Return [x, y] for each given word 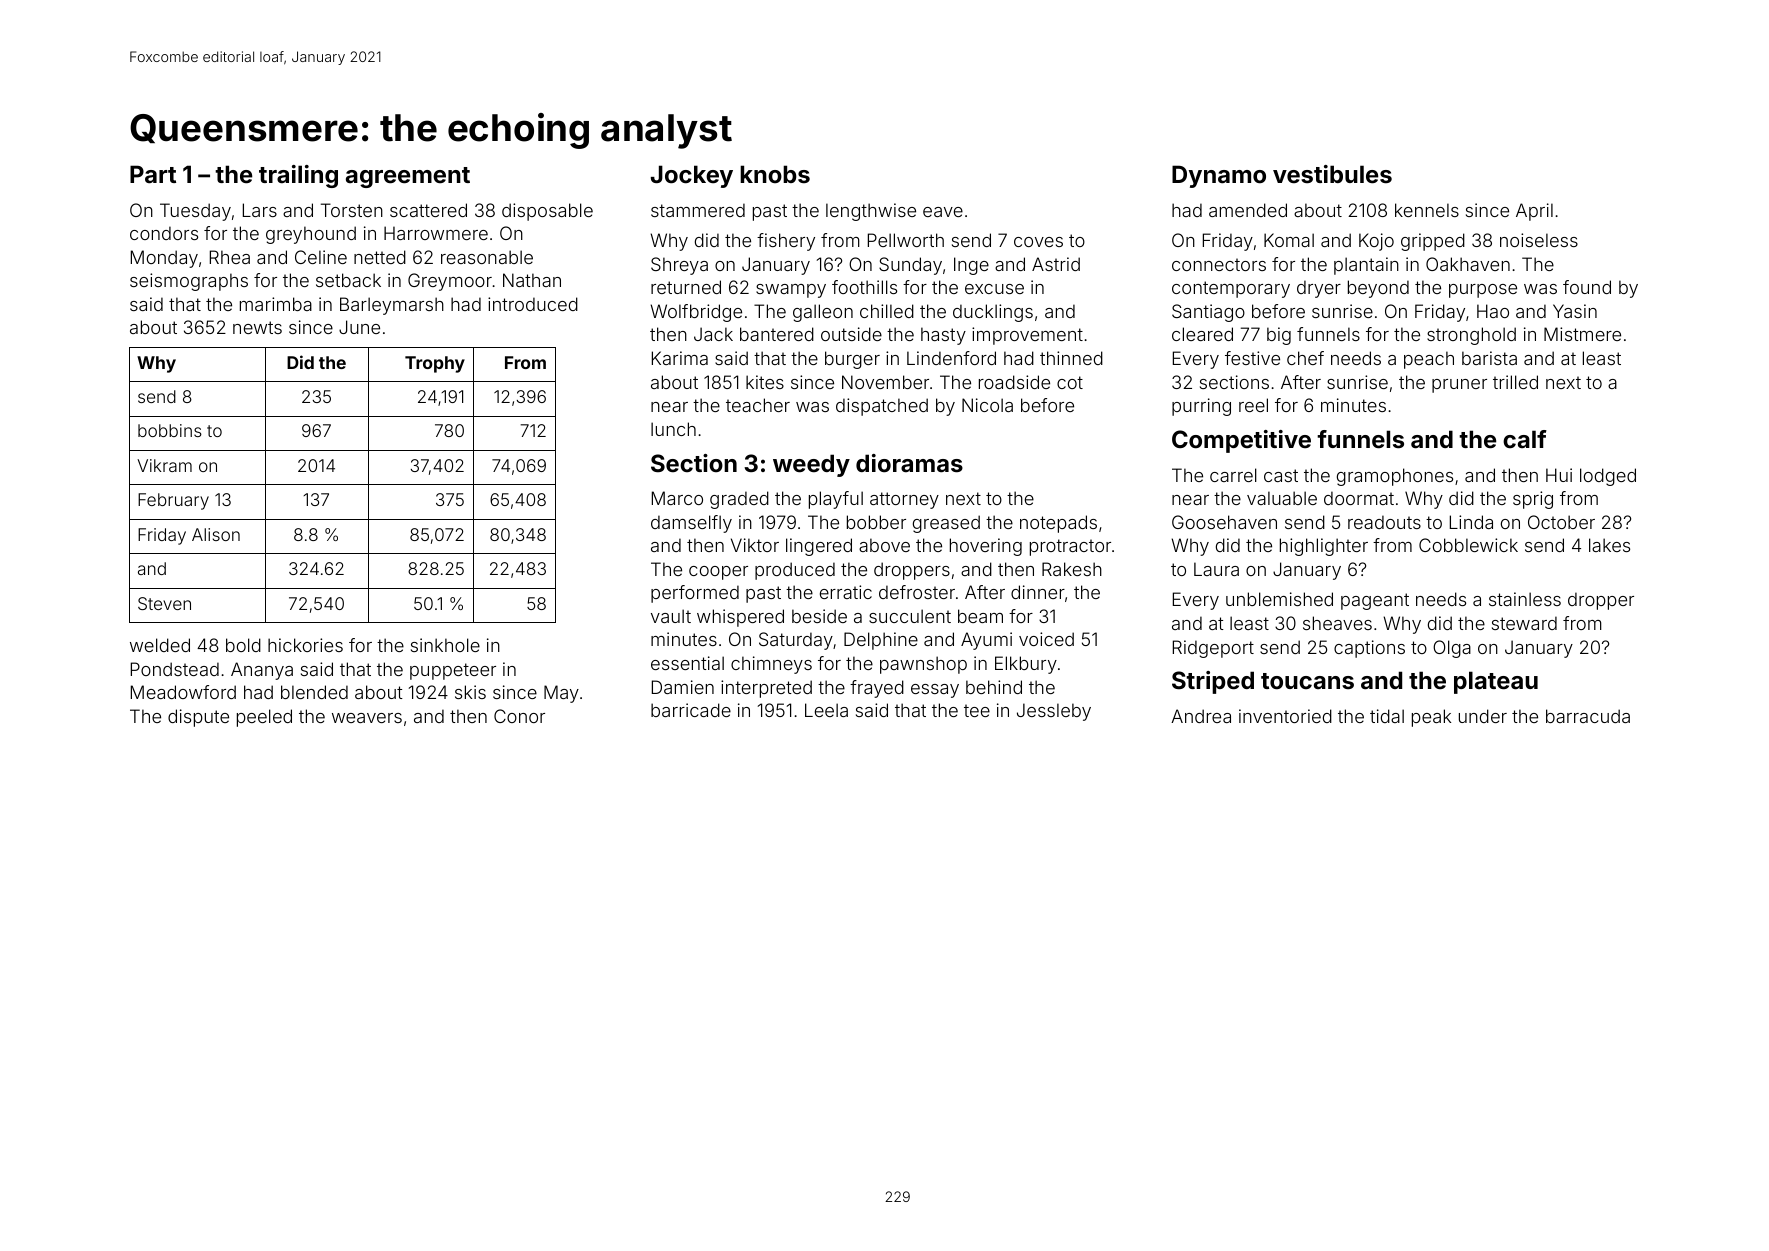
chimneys [771, 665]
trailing [298, 176]
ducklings [993, 313]
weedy [811, 465]
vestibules [1332, 174]
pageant [1375, 601]
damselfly [691, 524]
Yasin [1575, 311]
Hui [1559, 475]
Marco [677, 498]
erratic [846, 592]
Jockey [692, 176]
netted [380, 257]
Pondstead [175, 669]
